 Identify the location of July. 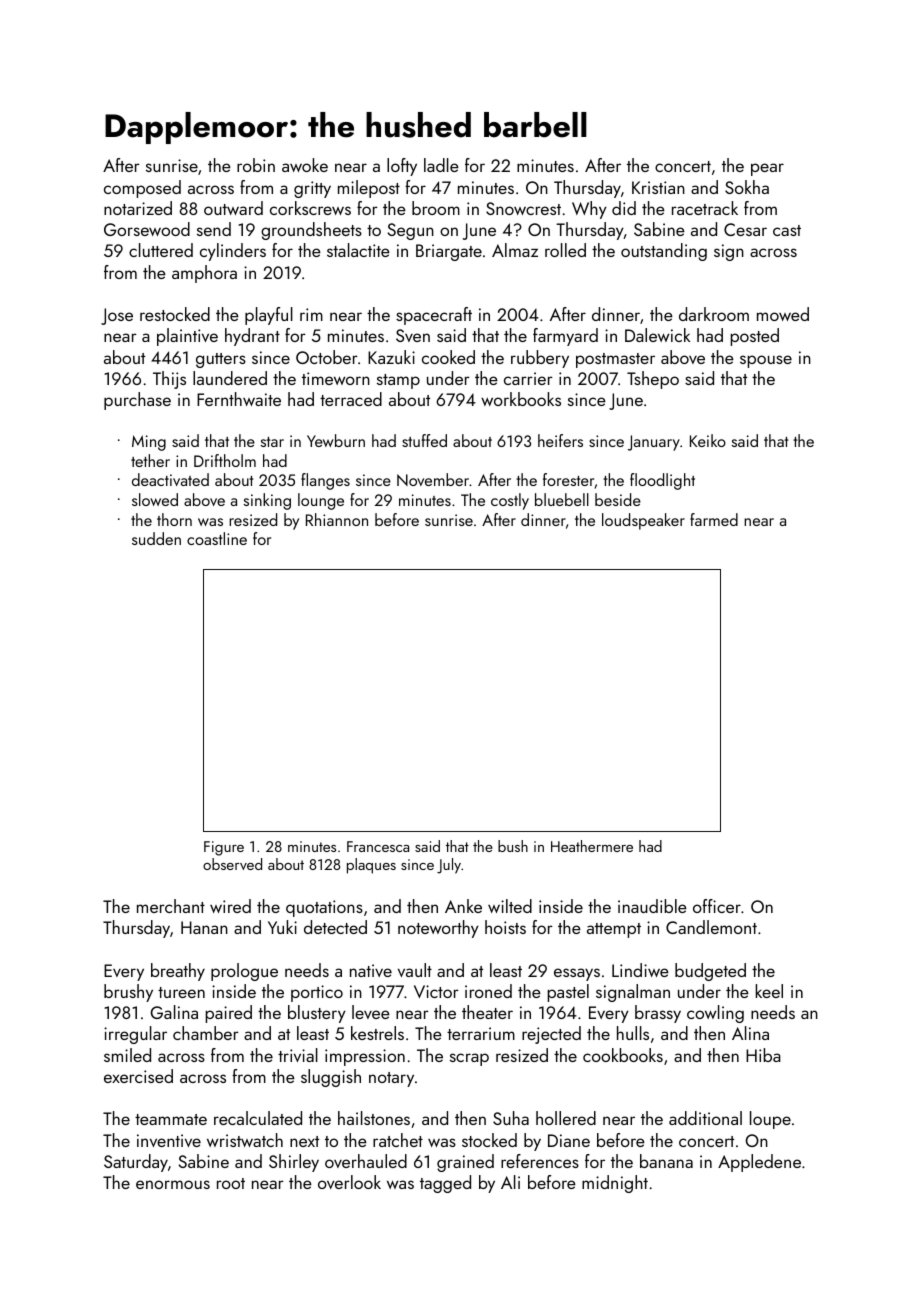
(449, 866).
